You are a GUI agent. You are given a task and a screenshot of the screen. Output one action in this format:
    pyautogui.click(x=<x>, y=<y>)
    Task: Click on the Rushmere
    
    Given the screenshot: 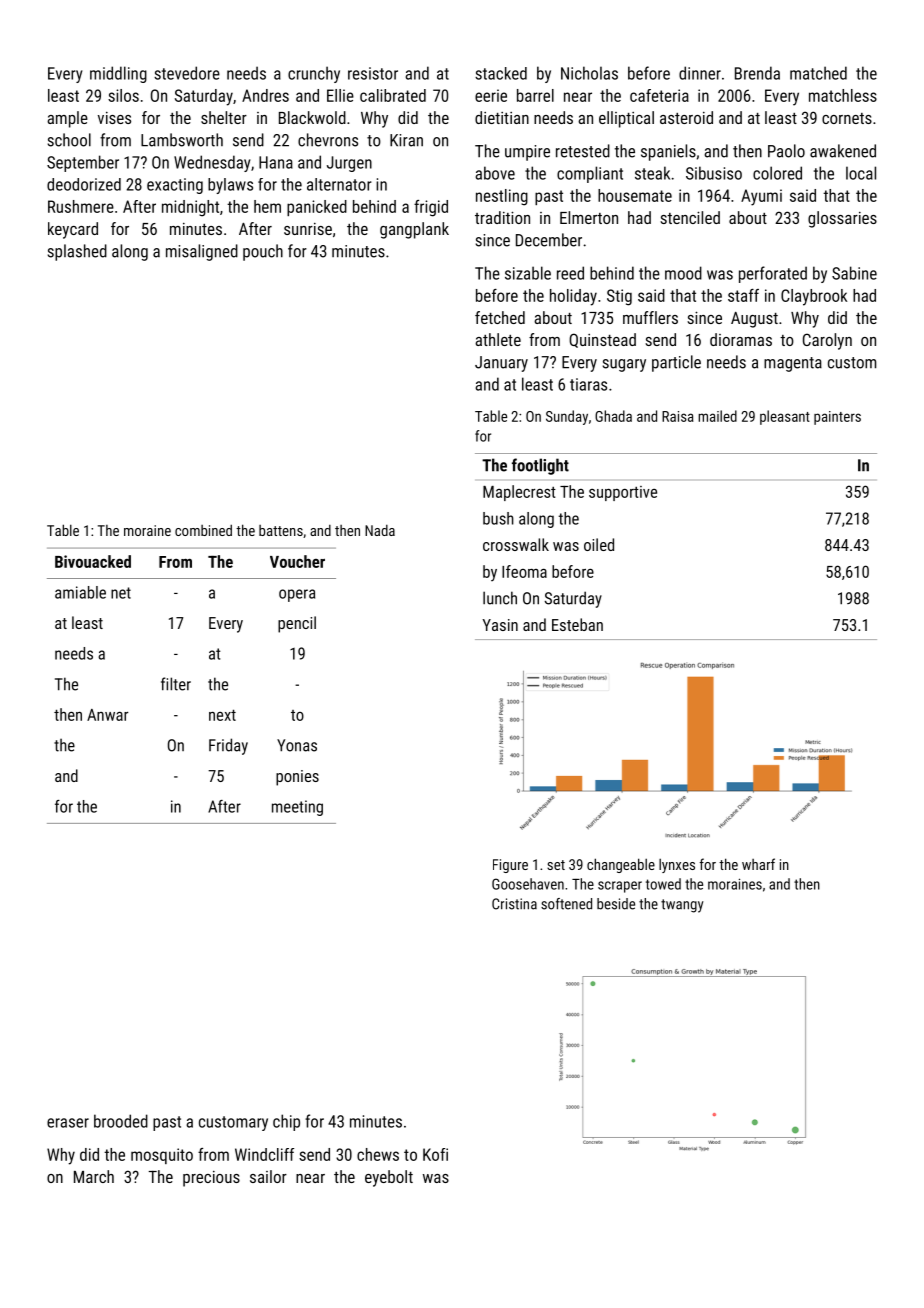 What is the action you would take?
    pyautogui.click(x=81, y=206)
